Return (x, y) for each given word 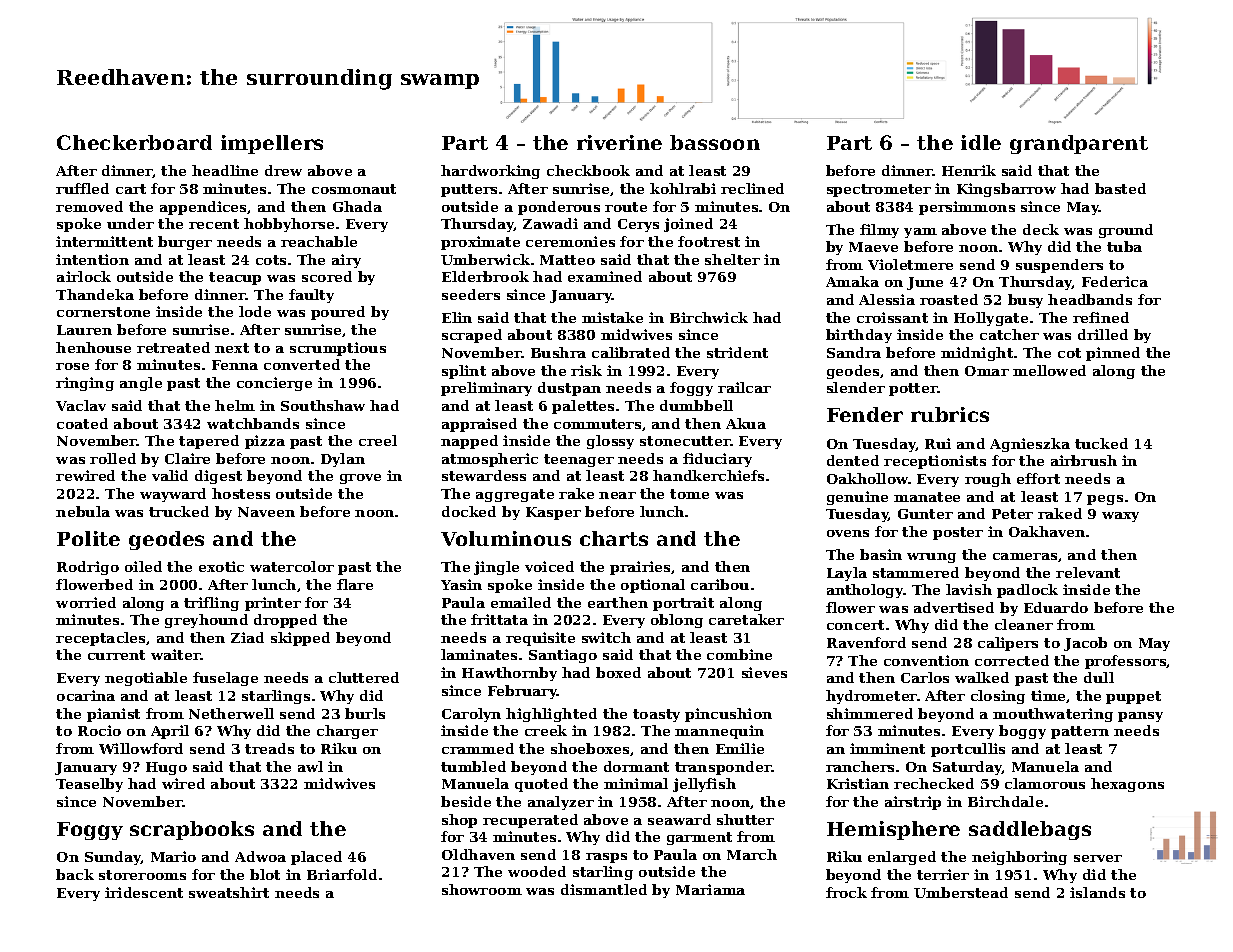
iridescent (144, 892)
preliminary (486, 389)
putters (469, 190)
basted (1120, 188)
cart (131, 189)
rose (72, 366)
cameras (1025, 556)
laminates (479, 654)
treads (269, 748)
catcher (1009, 334)
